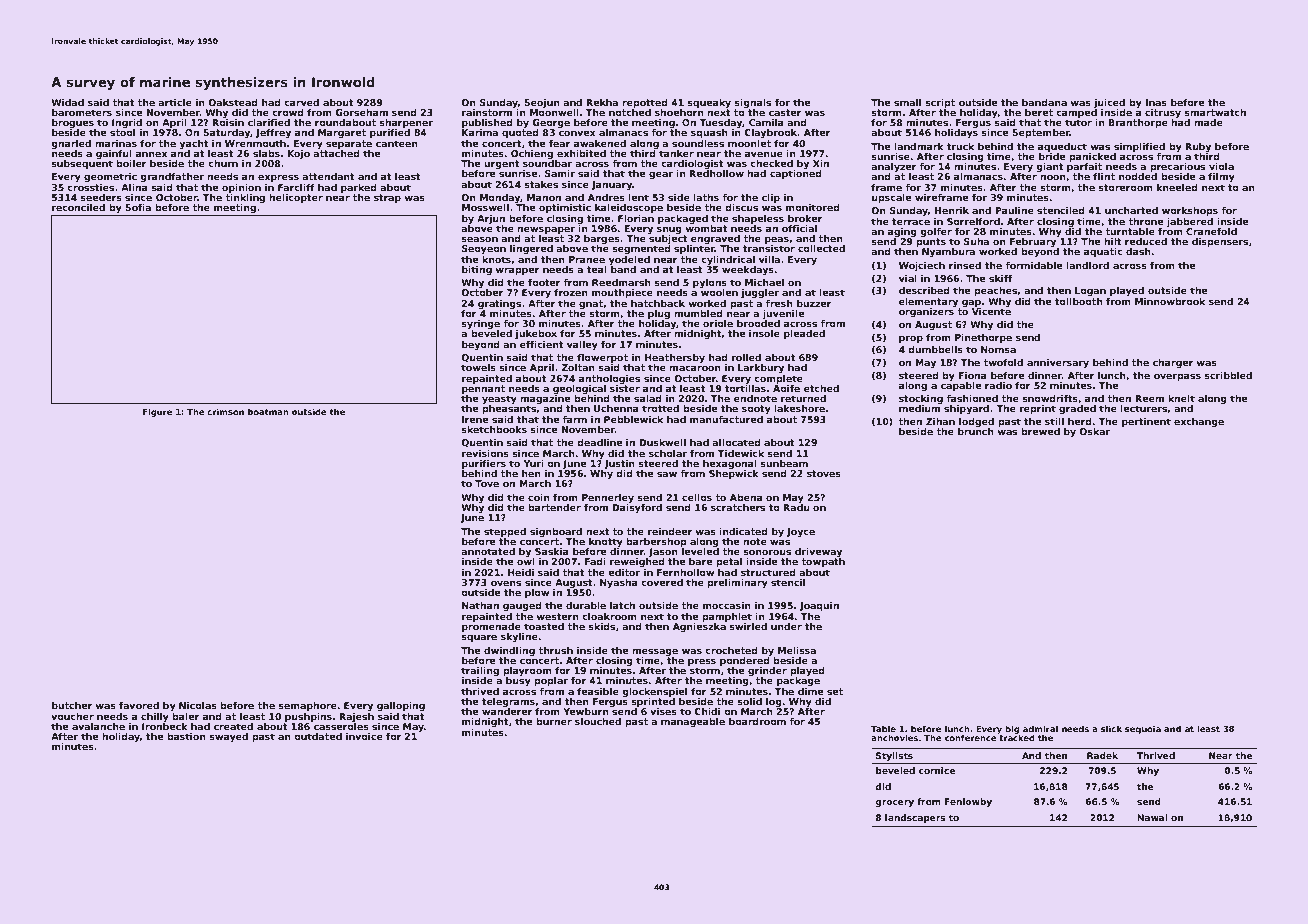 The height and width of the page is (924, 1308). What do you see at coordinates (157, 412) in the page?
I see `Figure` at bounding box center [157, 412].
